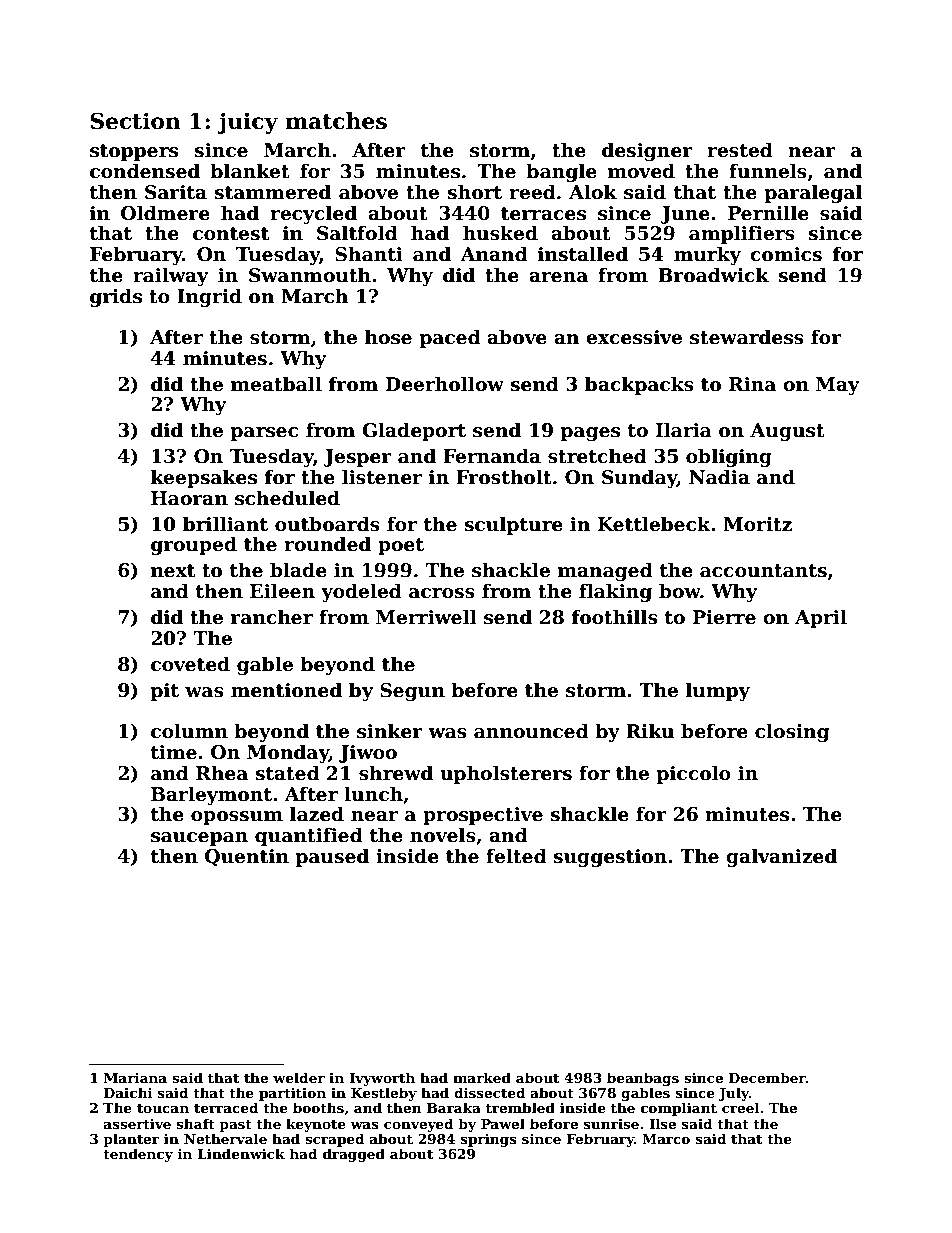 This screenshot has height=1233, width=952. What do you see at coordinates (740, 150) in the screenshot?
I see `rested` at bounding box center [740, 150].
